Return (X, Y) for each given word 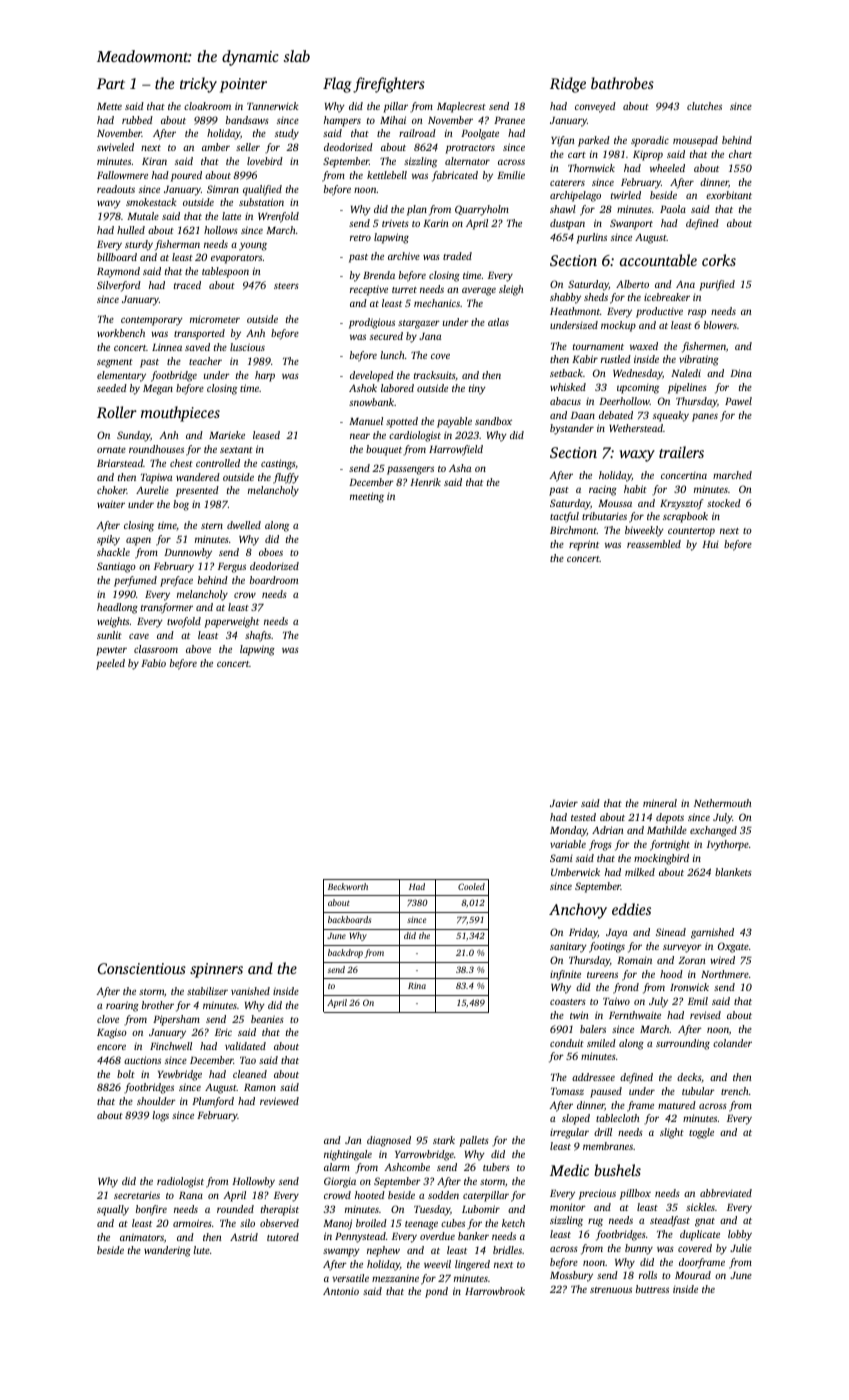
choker (112, 490)
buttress (652, 1289)
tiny (477, 389)
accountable (658, 260)
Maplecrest (461, 107)
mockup (618, 326)
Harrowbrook (495, 1291)
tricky (198, 85)
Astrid (244, 1237)
